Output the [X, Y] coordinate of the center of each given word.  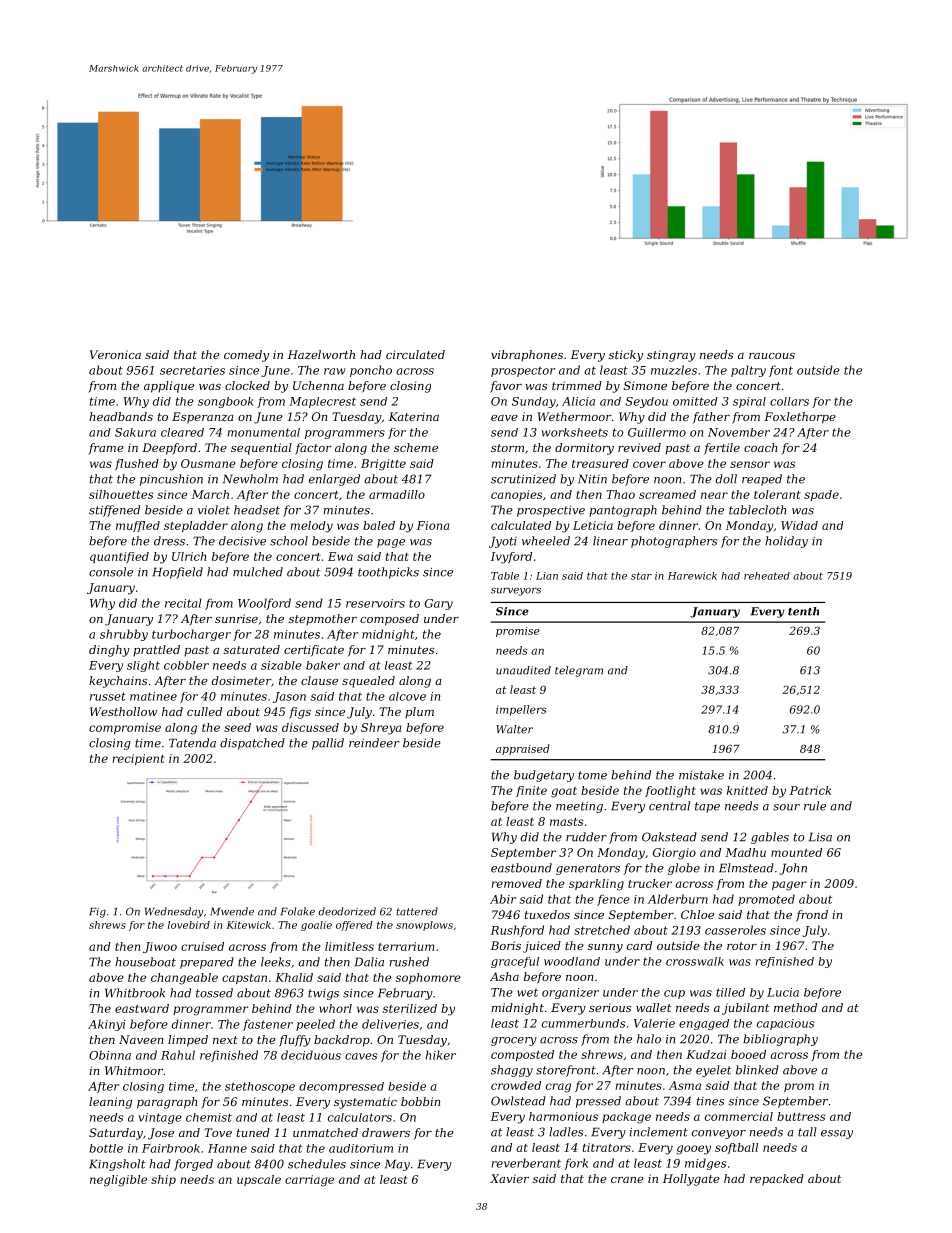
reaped [762, 480]
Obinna [110, 1055]
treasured [600, 463]
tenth [803, 611]
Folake [298, 911]
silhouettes [121, 494]
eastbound [521, 868]
